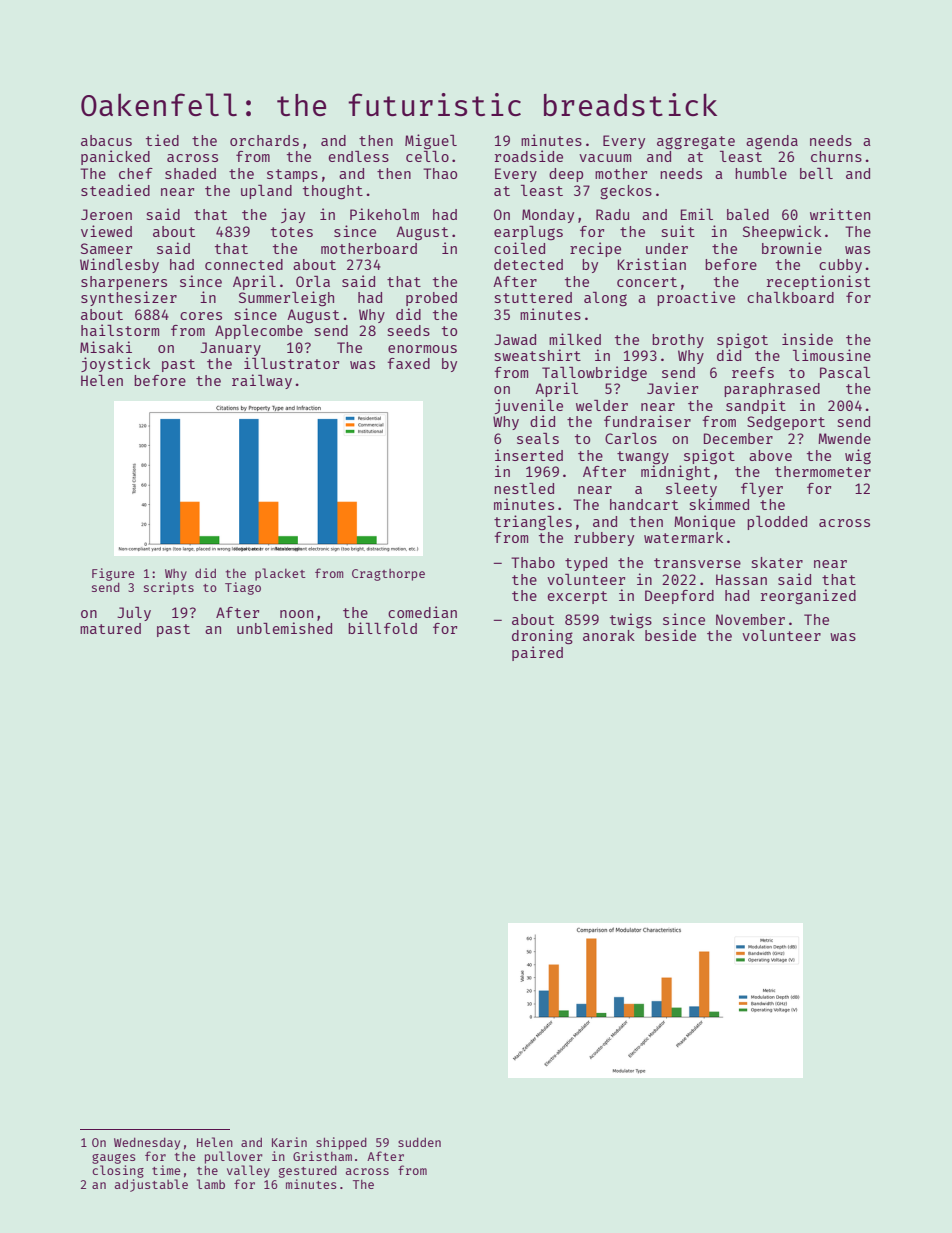 The height and width of the screenshot is (1233, 952). Describe the element at coordinates (313, 281) in the screenshot. I see `Orla` at that location.
